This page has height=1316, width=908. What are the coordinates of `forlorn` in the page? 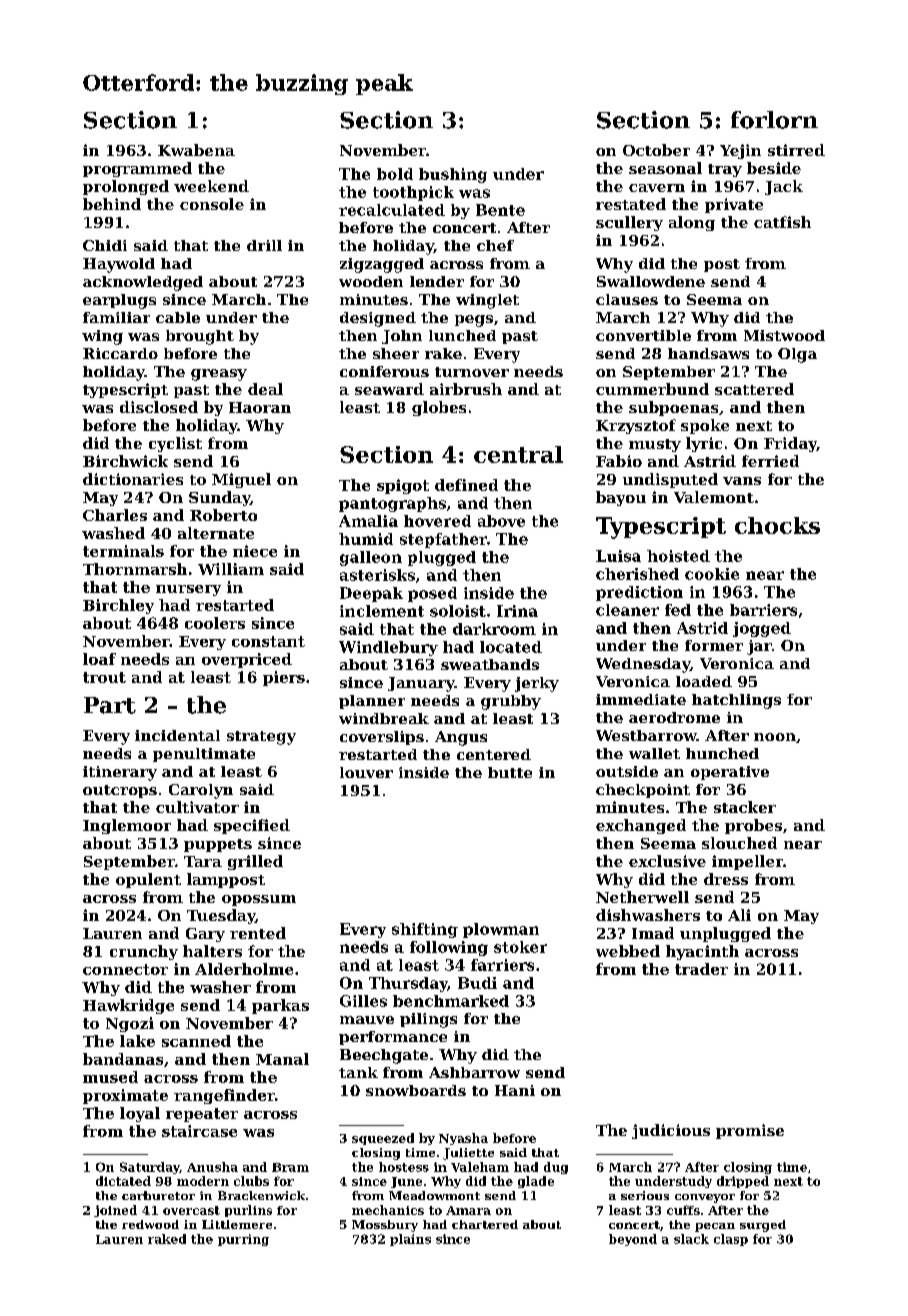 It's located at (774, 120).
